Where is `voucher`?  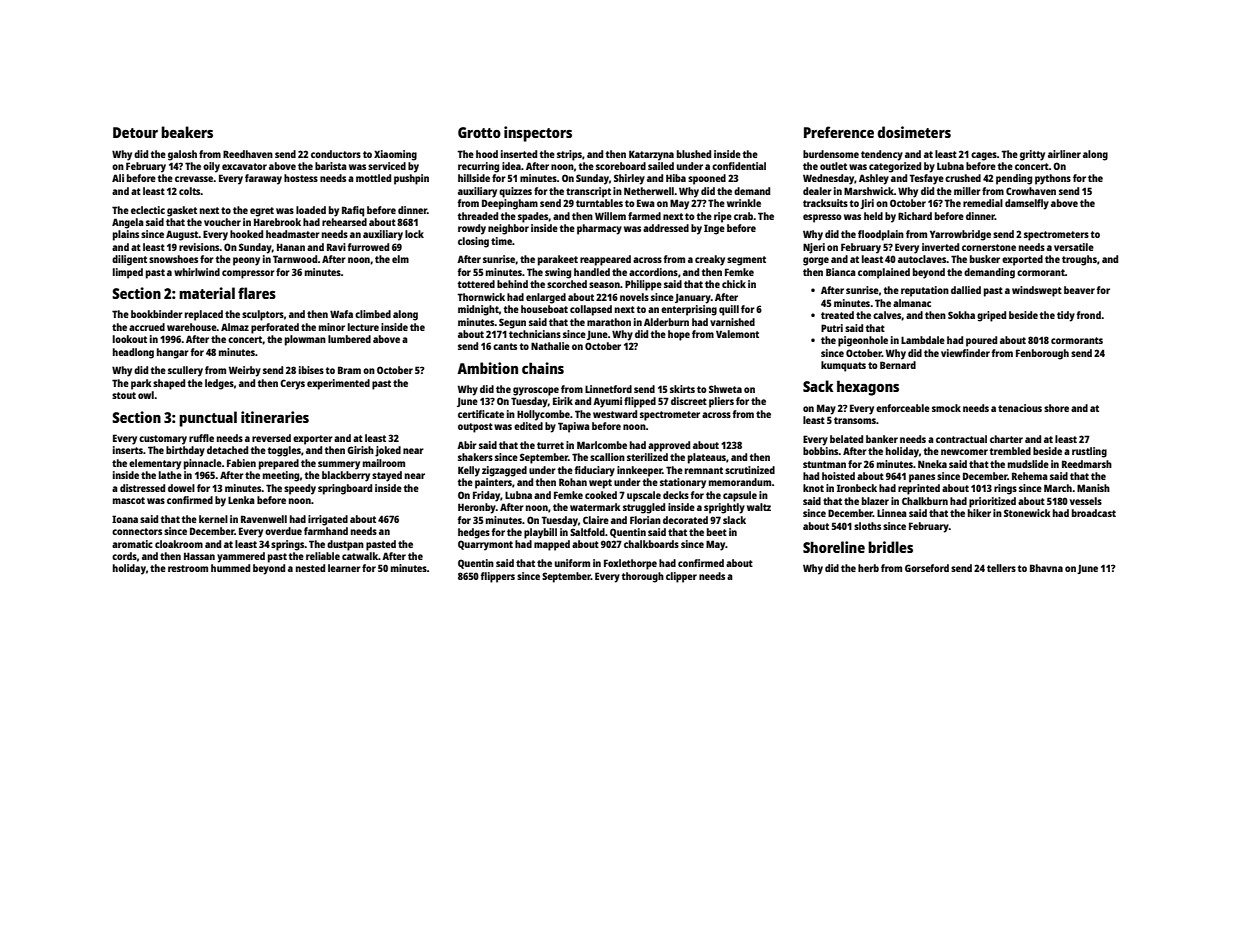
voucher is located at coordinates (222, 222).
